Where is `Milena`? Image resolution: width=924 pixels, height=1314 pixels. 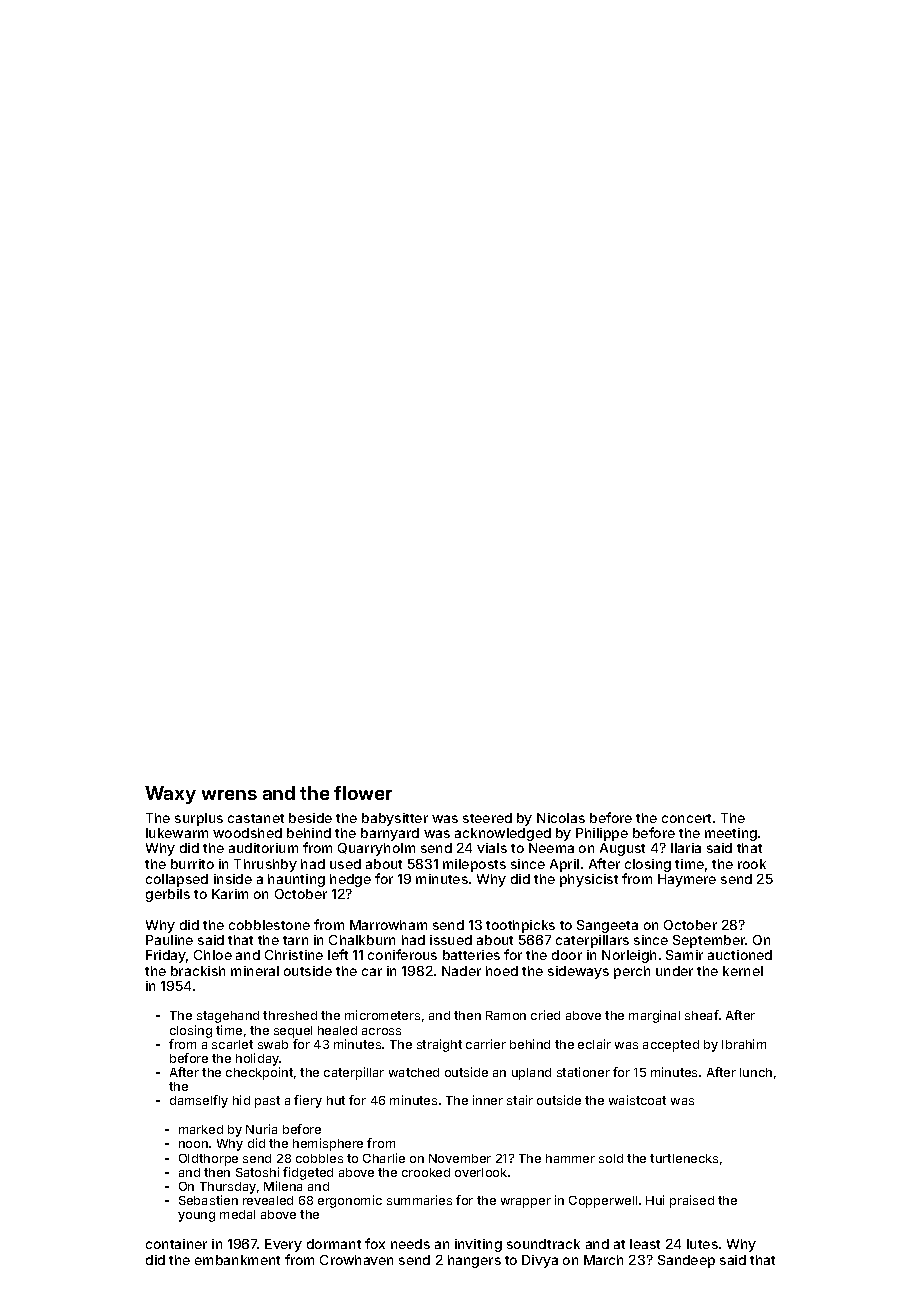 Milena is located at coordinates (283, 1186).
